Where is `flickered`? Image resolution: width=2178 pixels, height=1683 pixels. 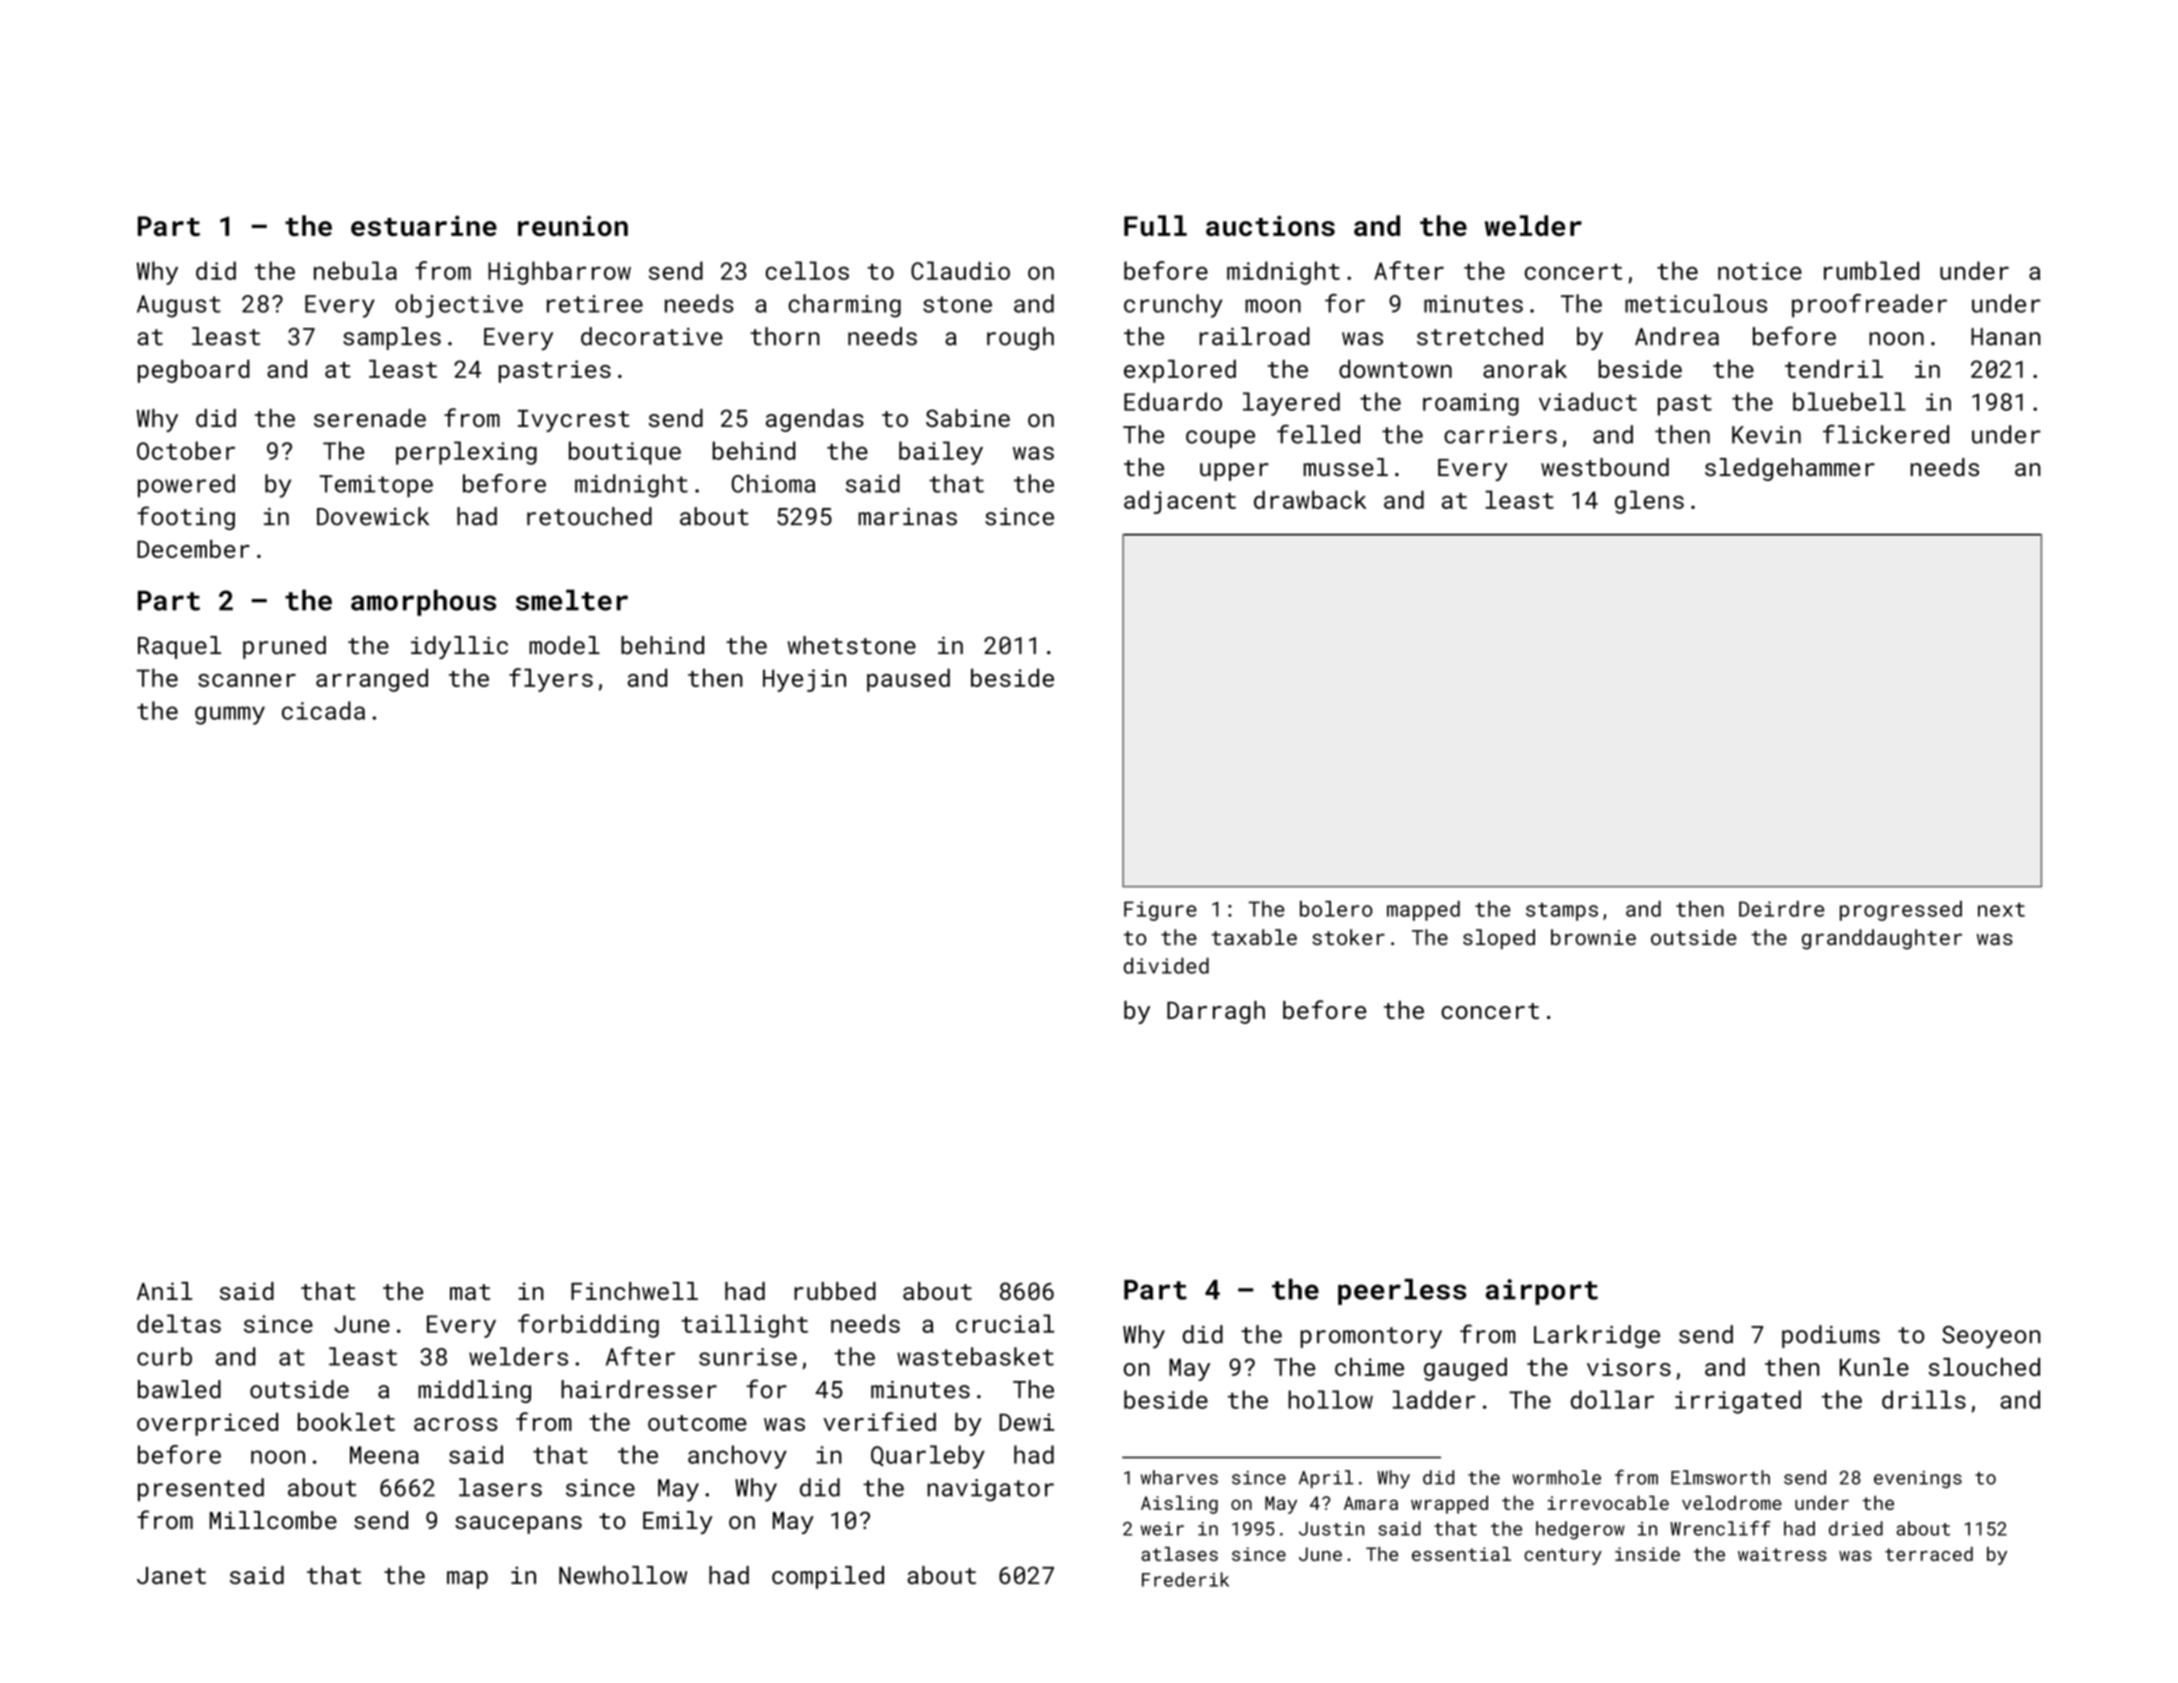
flickered is located at coordinates (1886, 434).
